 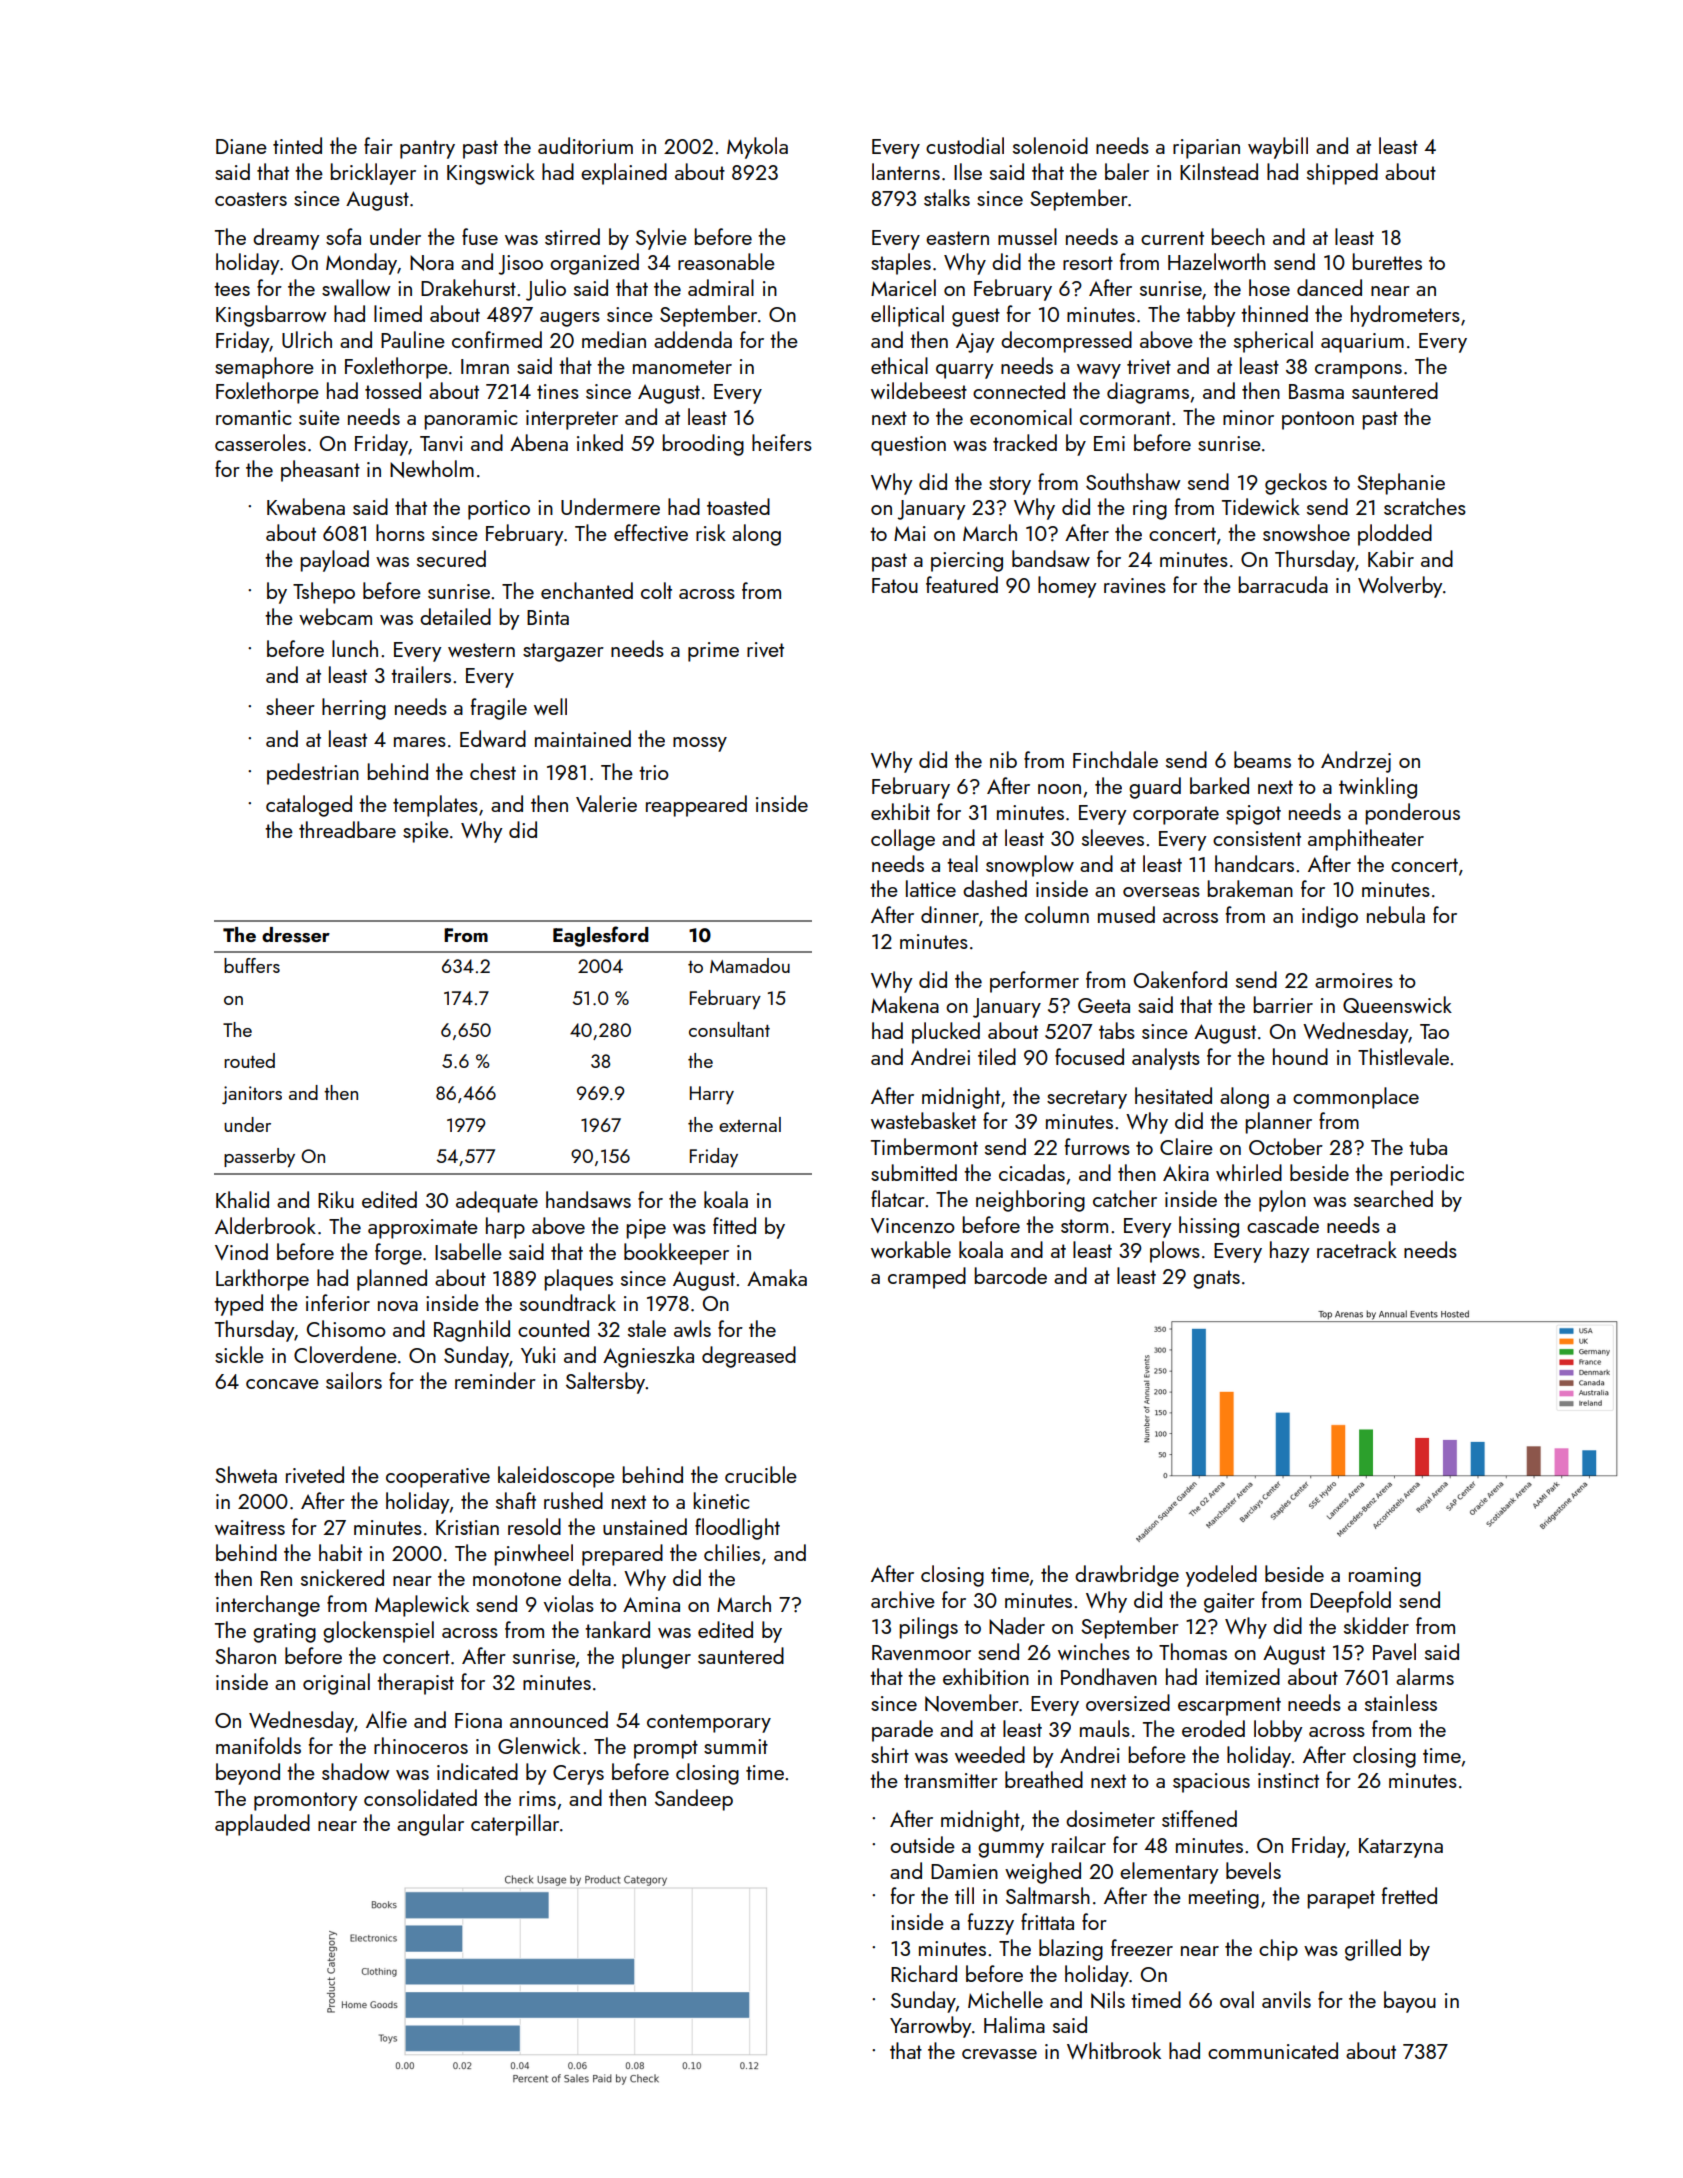 What do you see at coordinates (427, 149) in the screenshot?
I see `pantry` at bounding box center [427, 149].
